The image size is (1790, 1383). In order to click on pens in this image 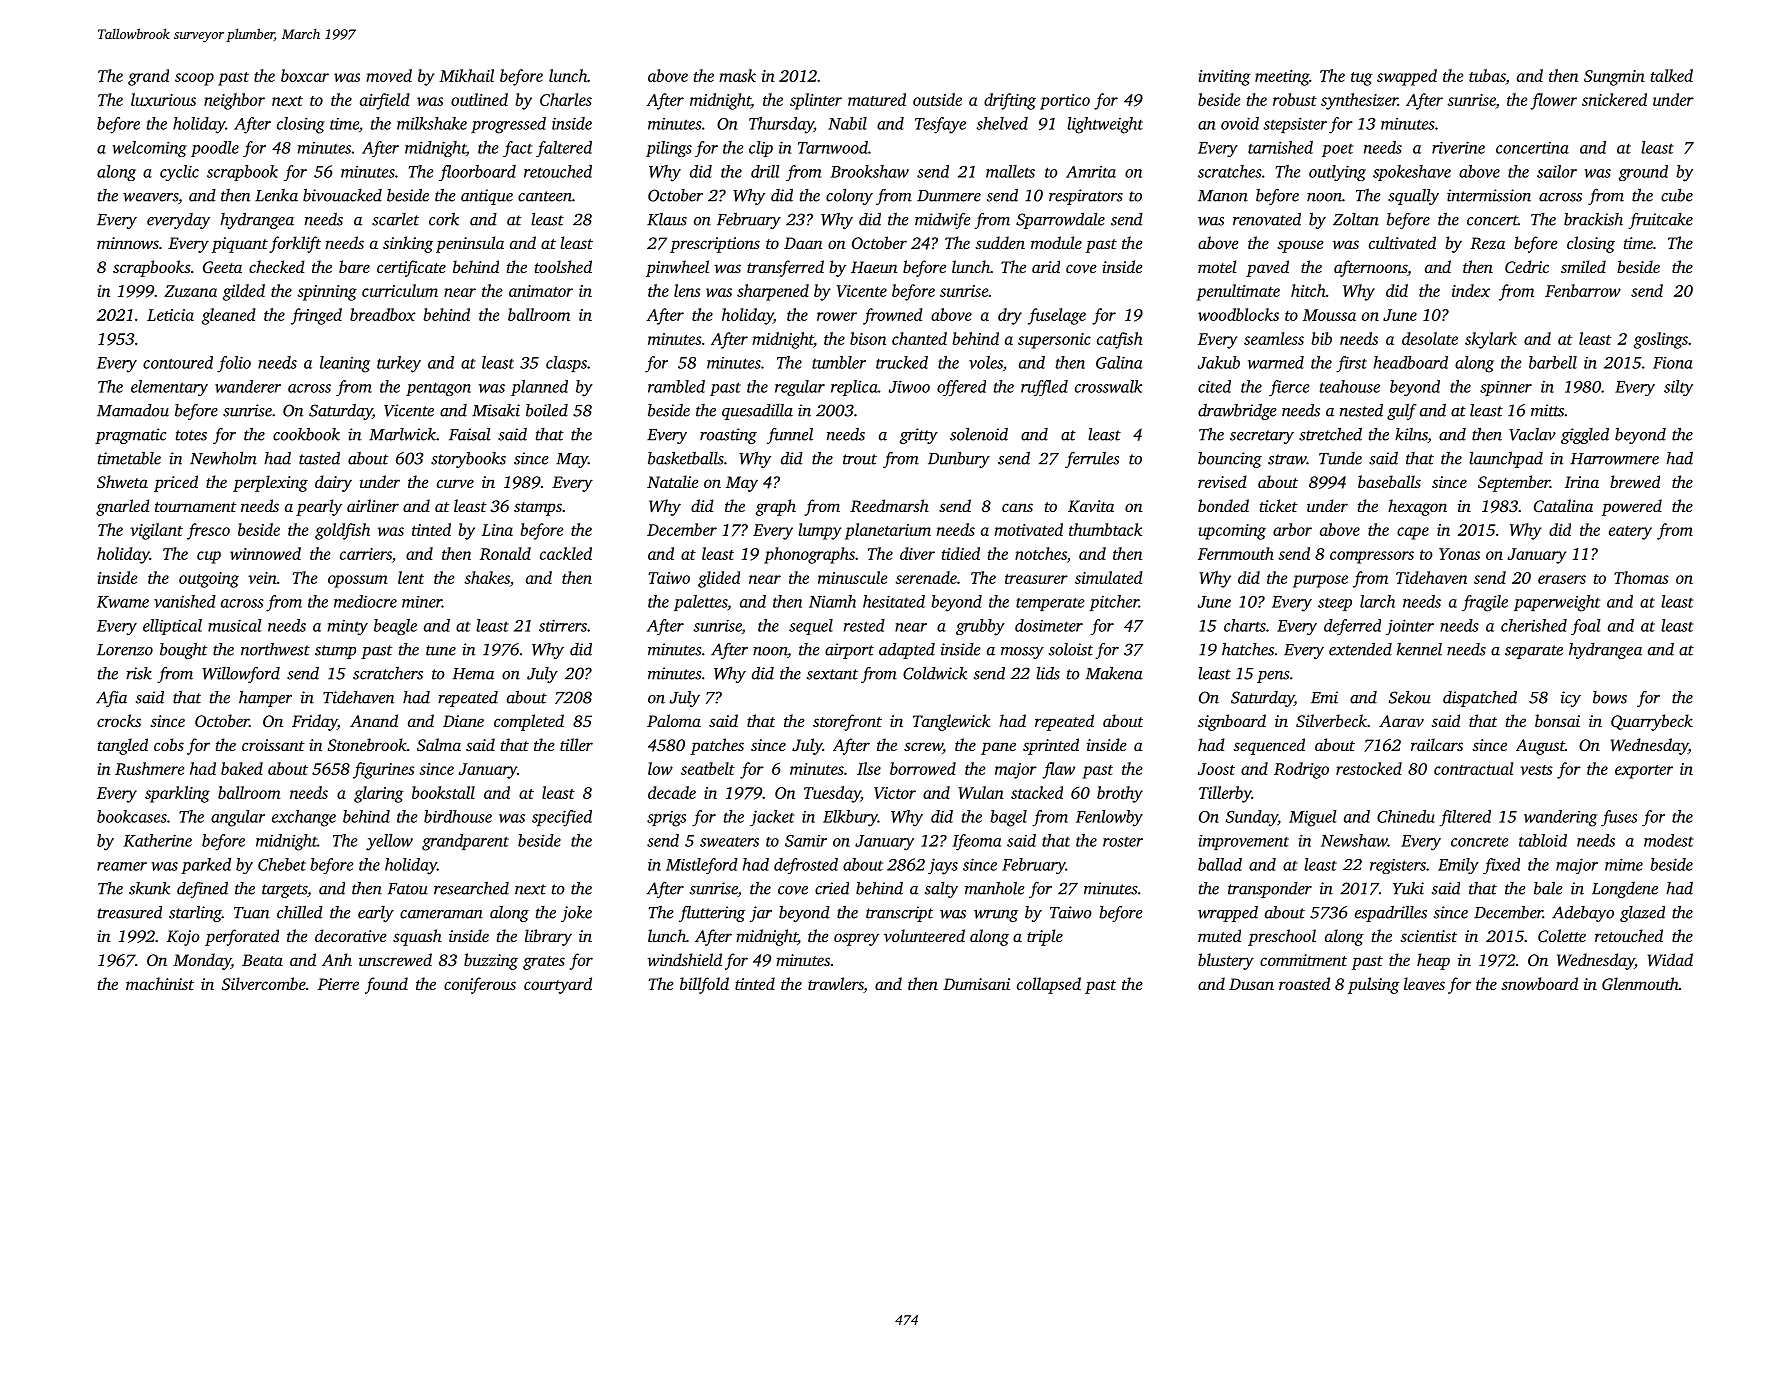, I will do `click(1273, 677)`.
